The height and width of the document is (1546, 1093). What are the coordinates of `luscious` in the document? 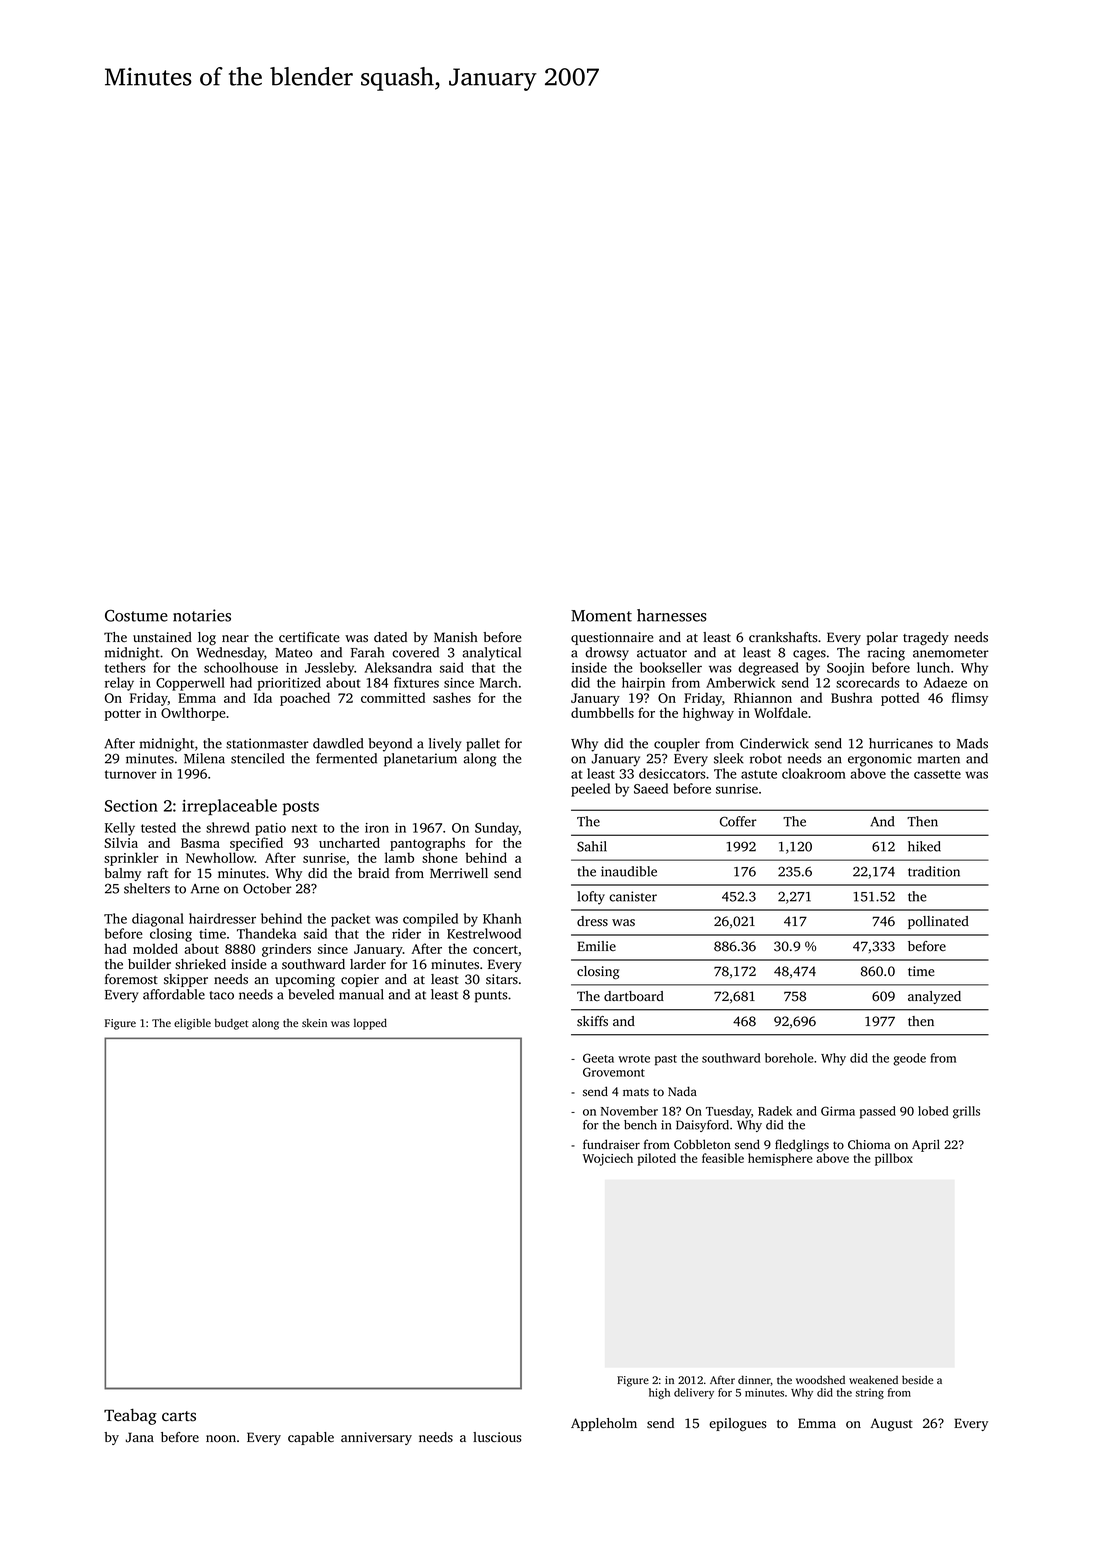 It's located at (497, 1437).
